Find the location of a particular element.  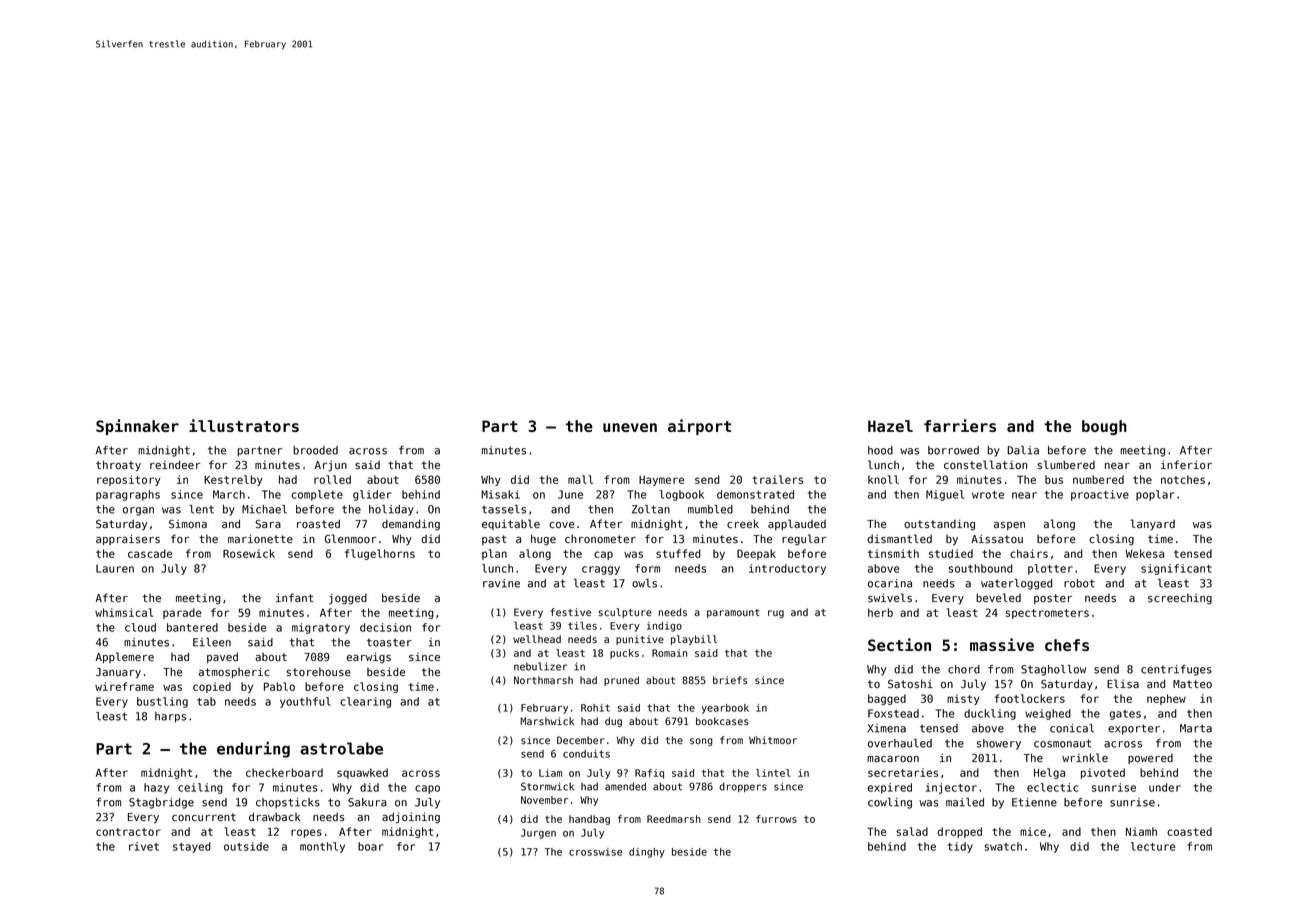

Liam is located at coordinates (550, 773).
